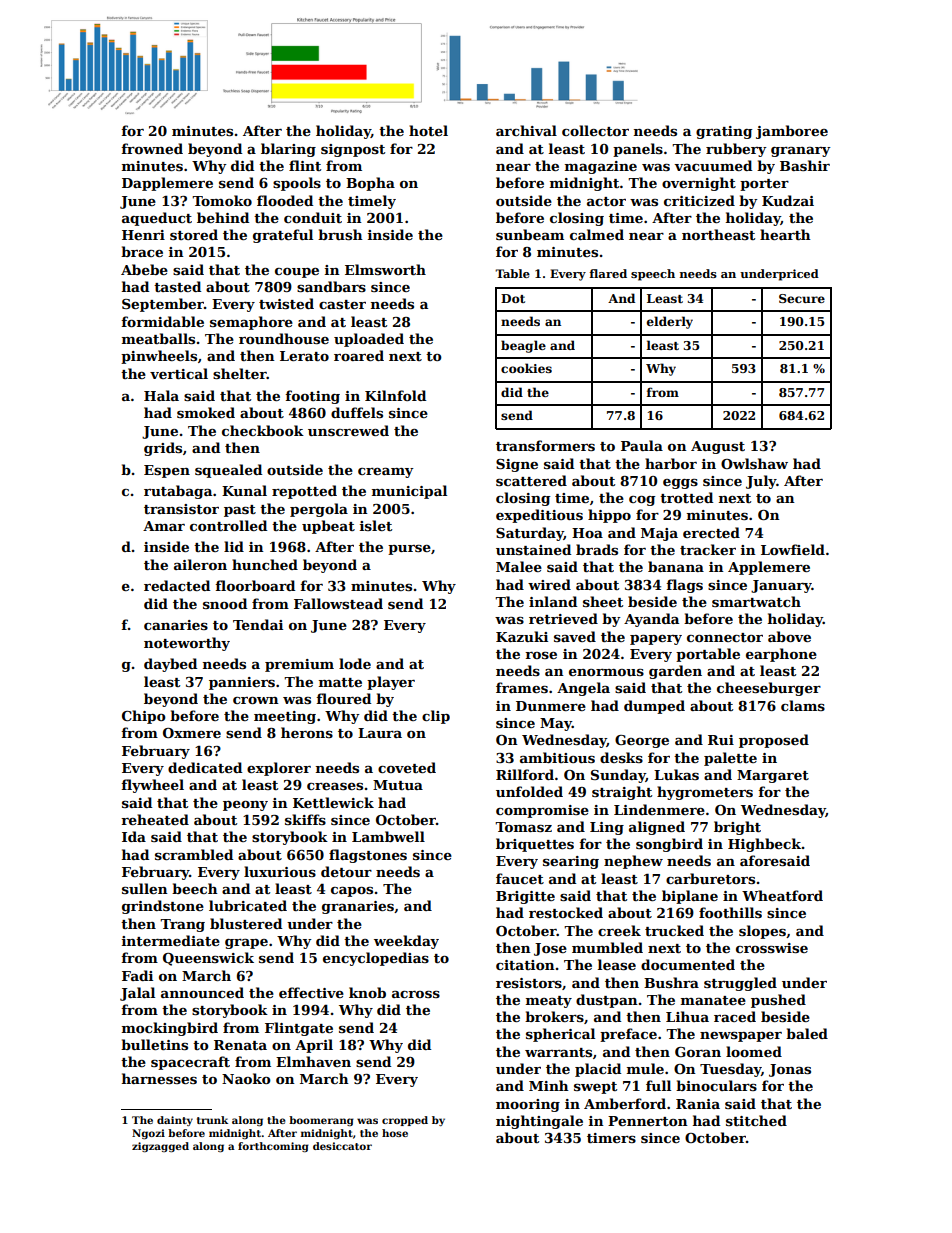 Image resolution: width=952 pixels, height=1233 pixels. Describe the element at coordinates (240, 1045) in the document. I see `Renata` at that location.
